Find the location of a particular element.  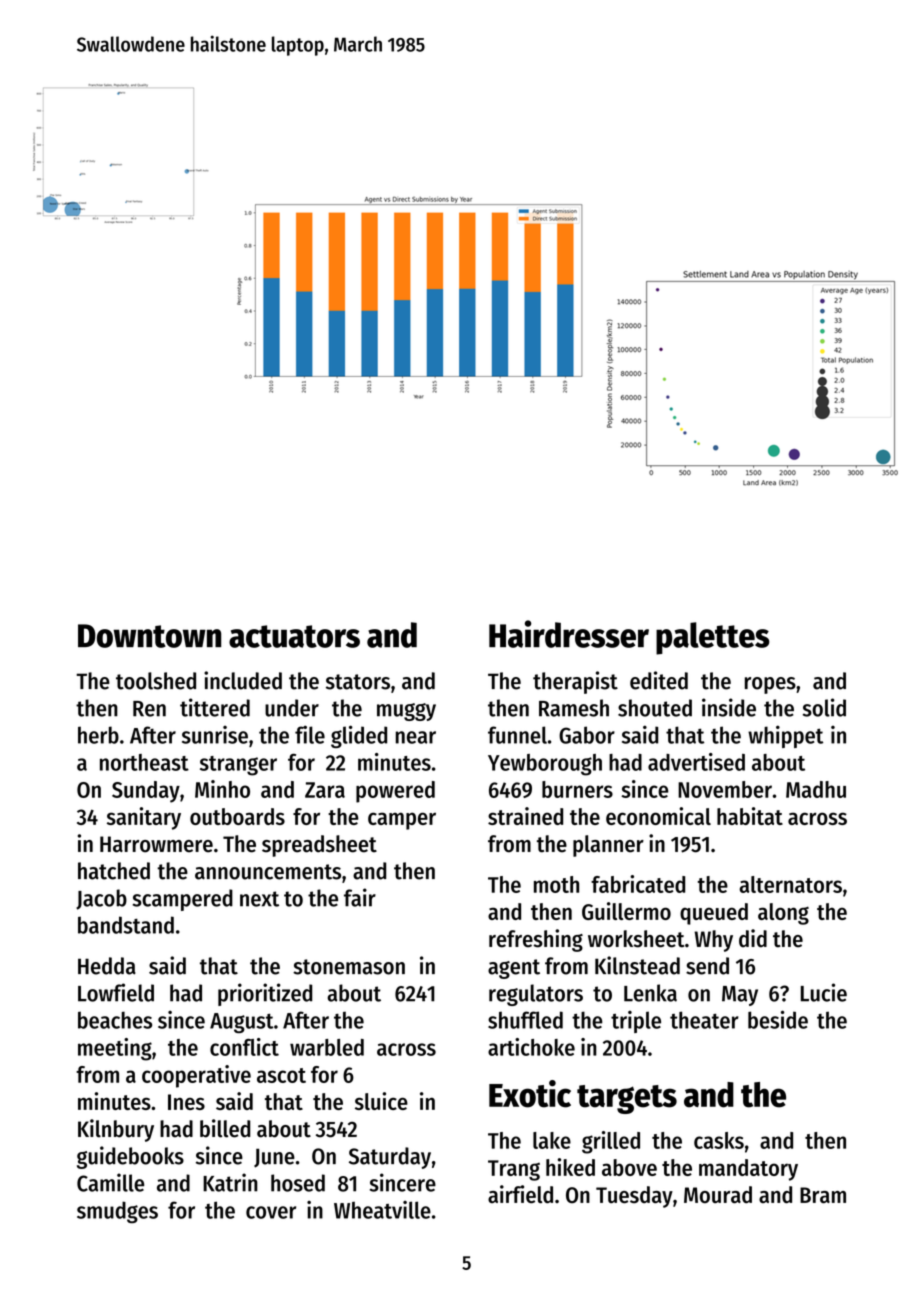

planner is located at coordinates (608, 846).
